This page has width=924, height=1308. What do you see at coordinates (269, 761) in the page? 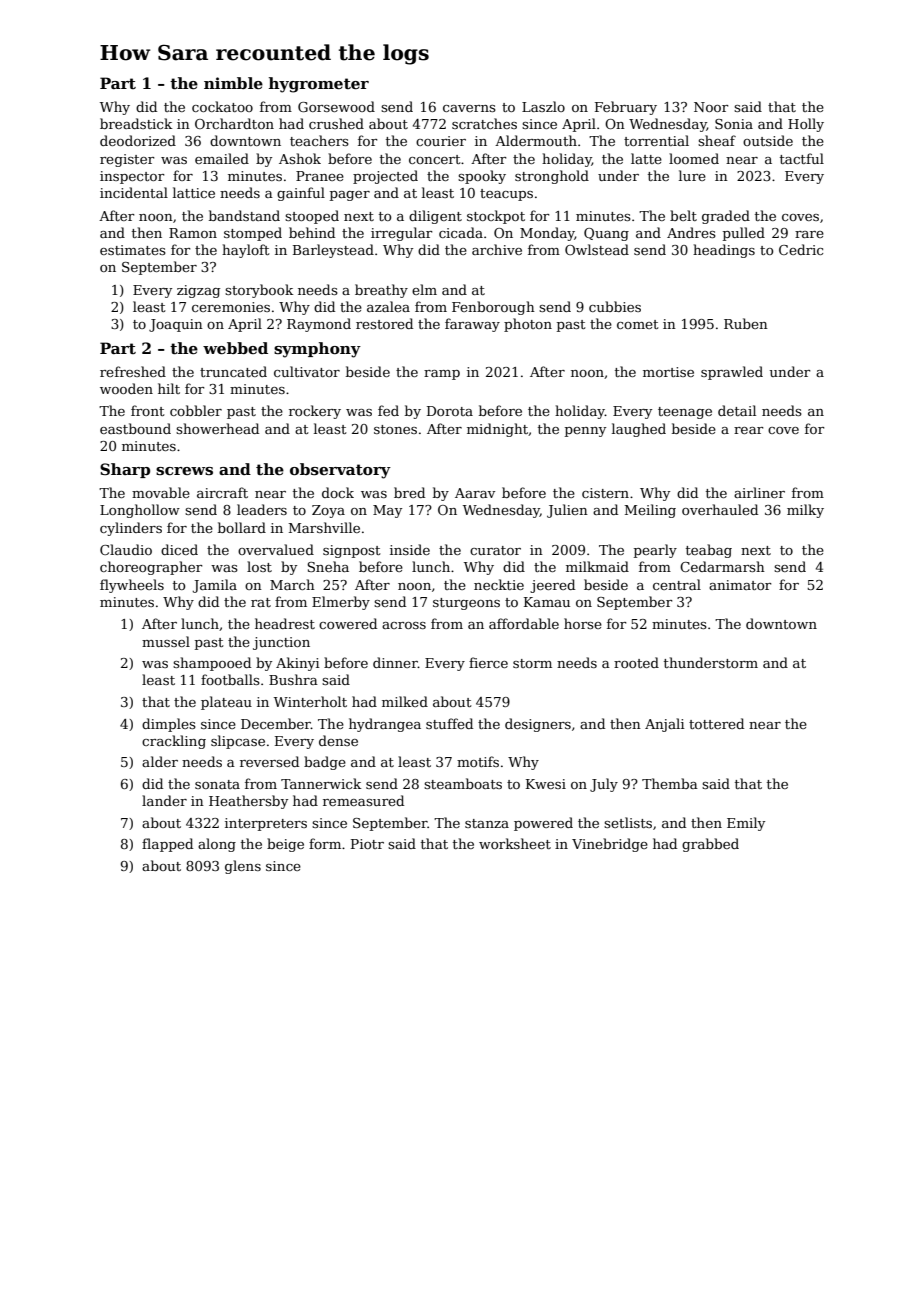
I see `reversed` at bounding box center [269, 761].
